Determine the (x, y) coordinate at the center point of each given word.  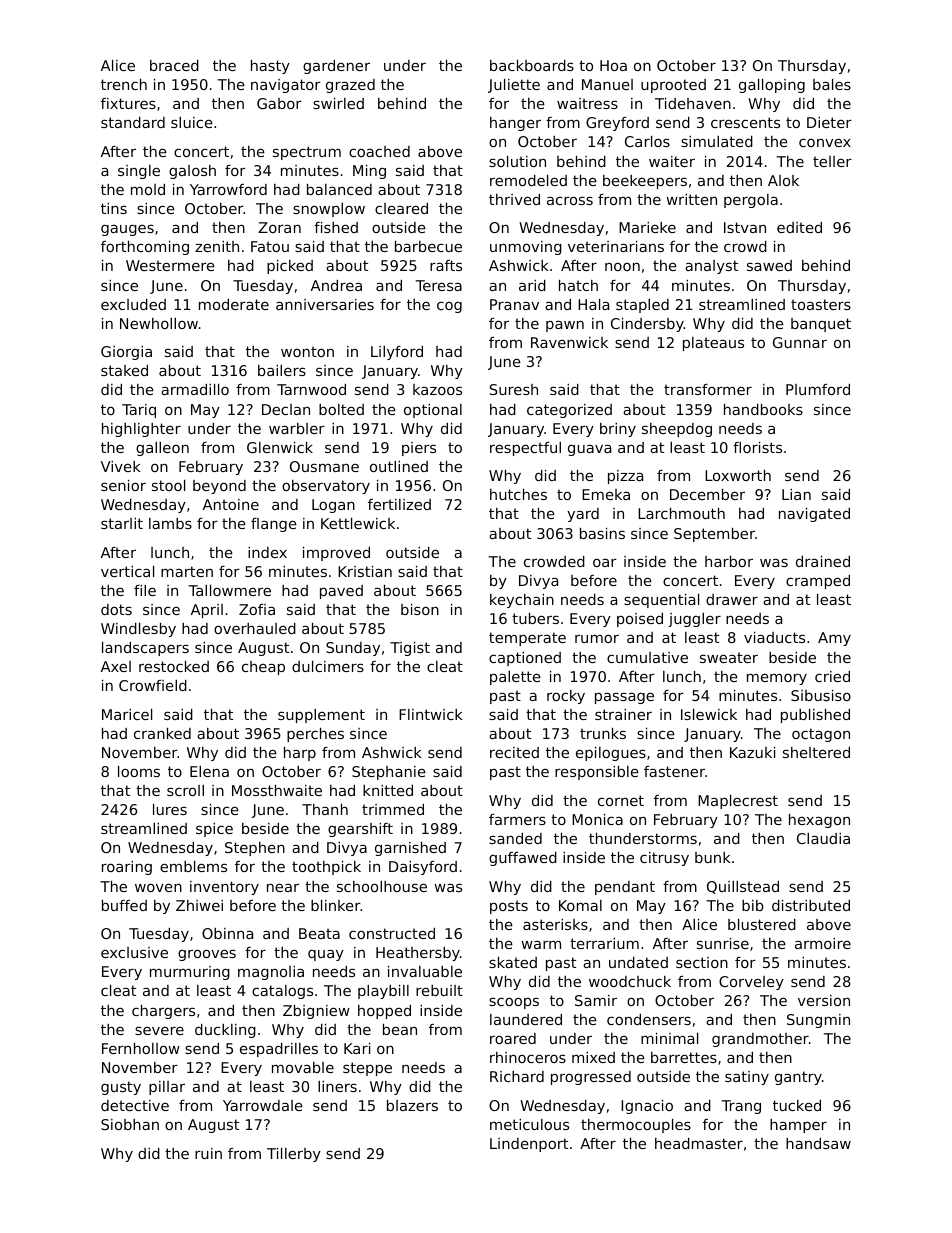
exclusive (134, 952)
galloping (772, 86)
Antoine (231, 504)
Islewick (709, 714)
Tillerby (294, 1155)
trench (124, 84)
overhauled (255, 628)
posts (509, 907)
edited (799, 227)
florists (757, 447)
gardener (336, 67)
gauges (127, 230)
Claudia (823, 838)
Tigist (410, 649)
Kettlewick (358, 523)
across (570, 200)
